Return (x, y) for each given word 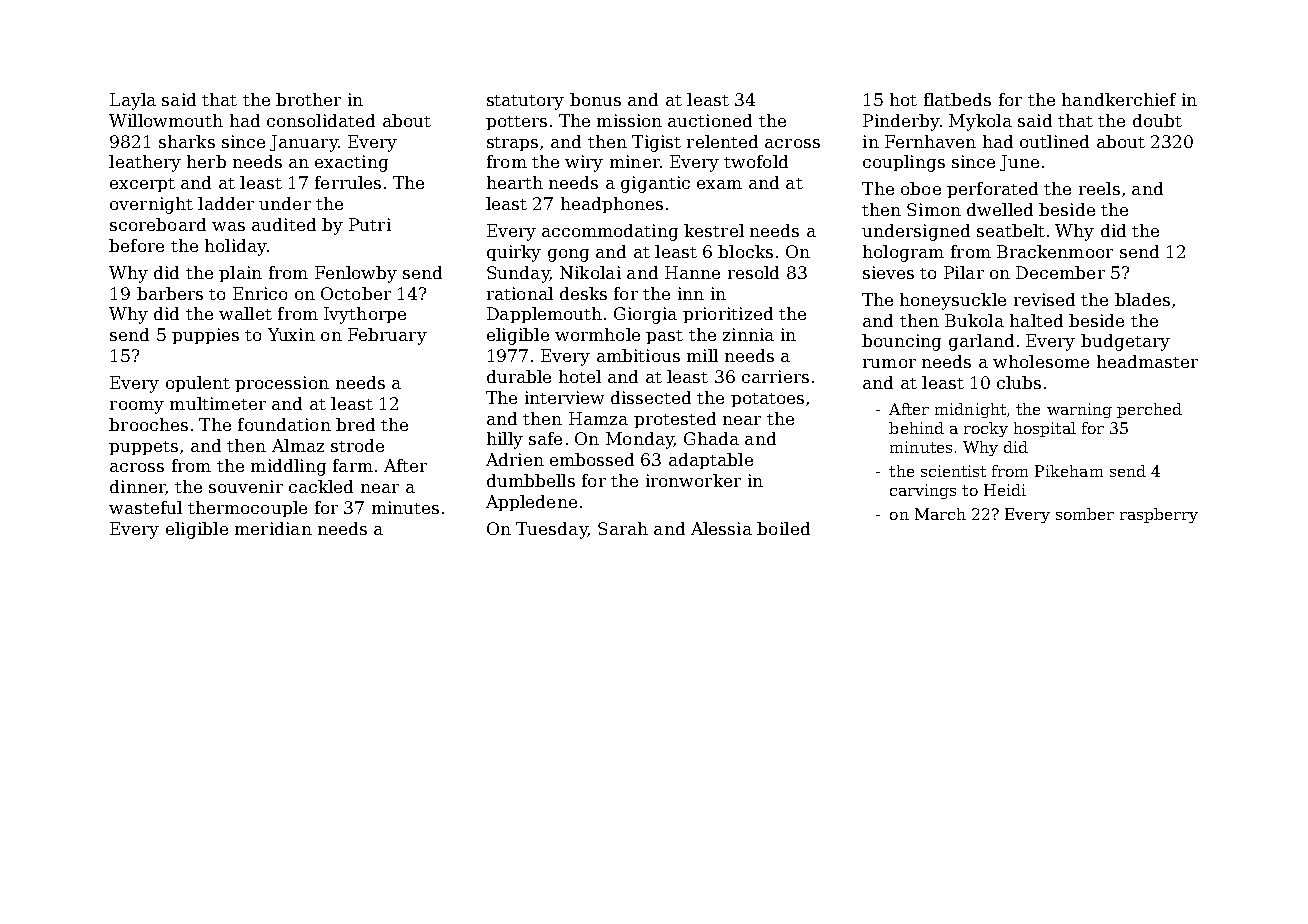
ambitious (638, 355)
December (1060, 272)
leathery (145, 163)
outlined (1054, 141)
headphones (612, 205)
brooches (148, 424)
